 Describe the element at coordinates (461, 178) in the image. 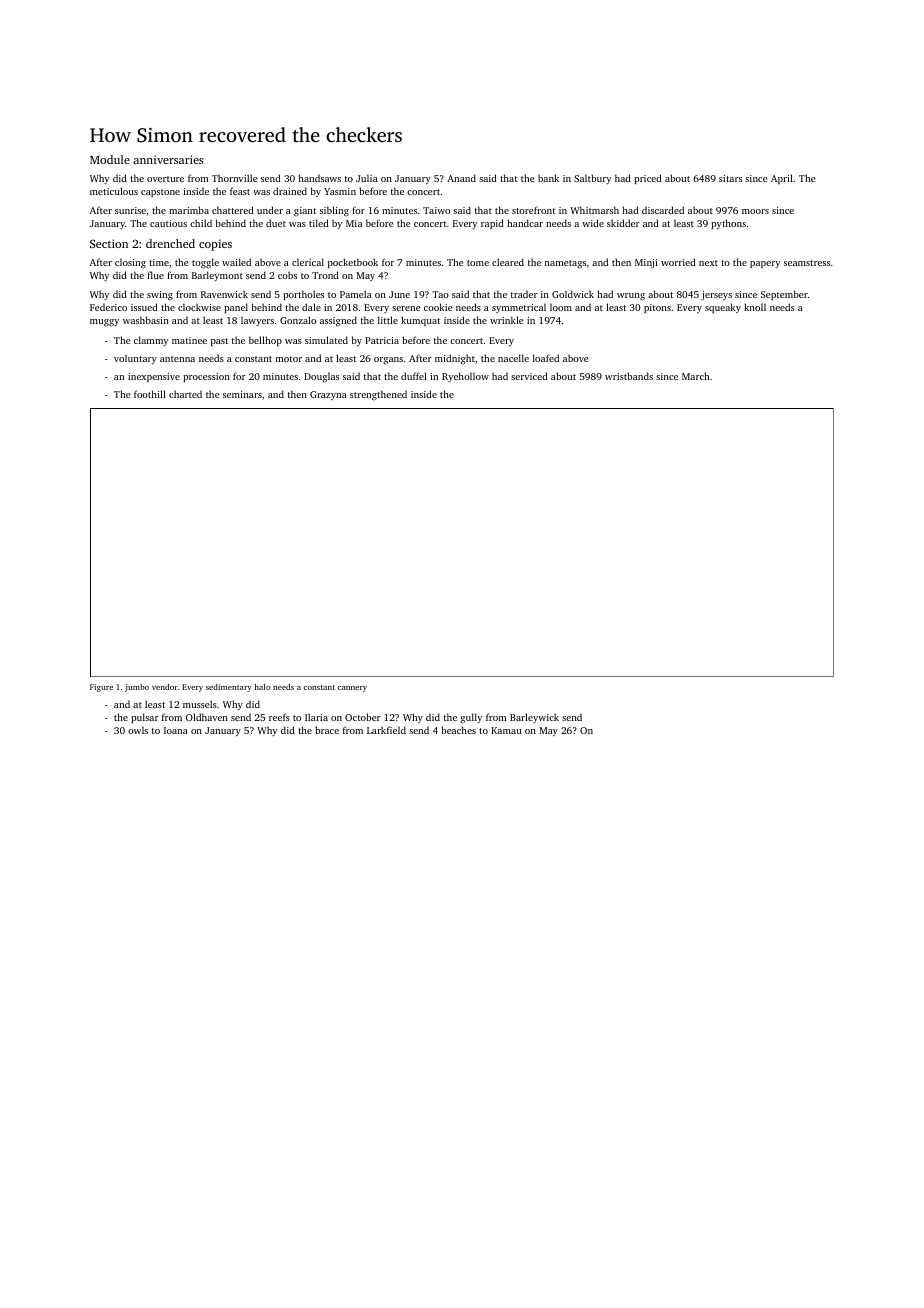

I see `Anand` at that location.
